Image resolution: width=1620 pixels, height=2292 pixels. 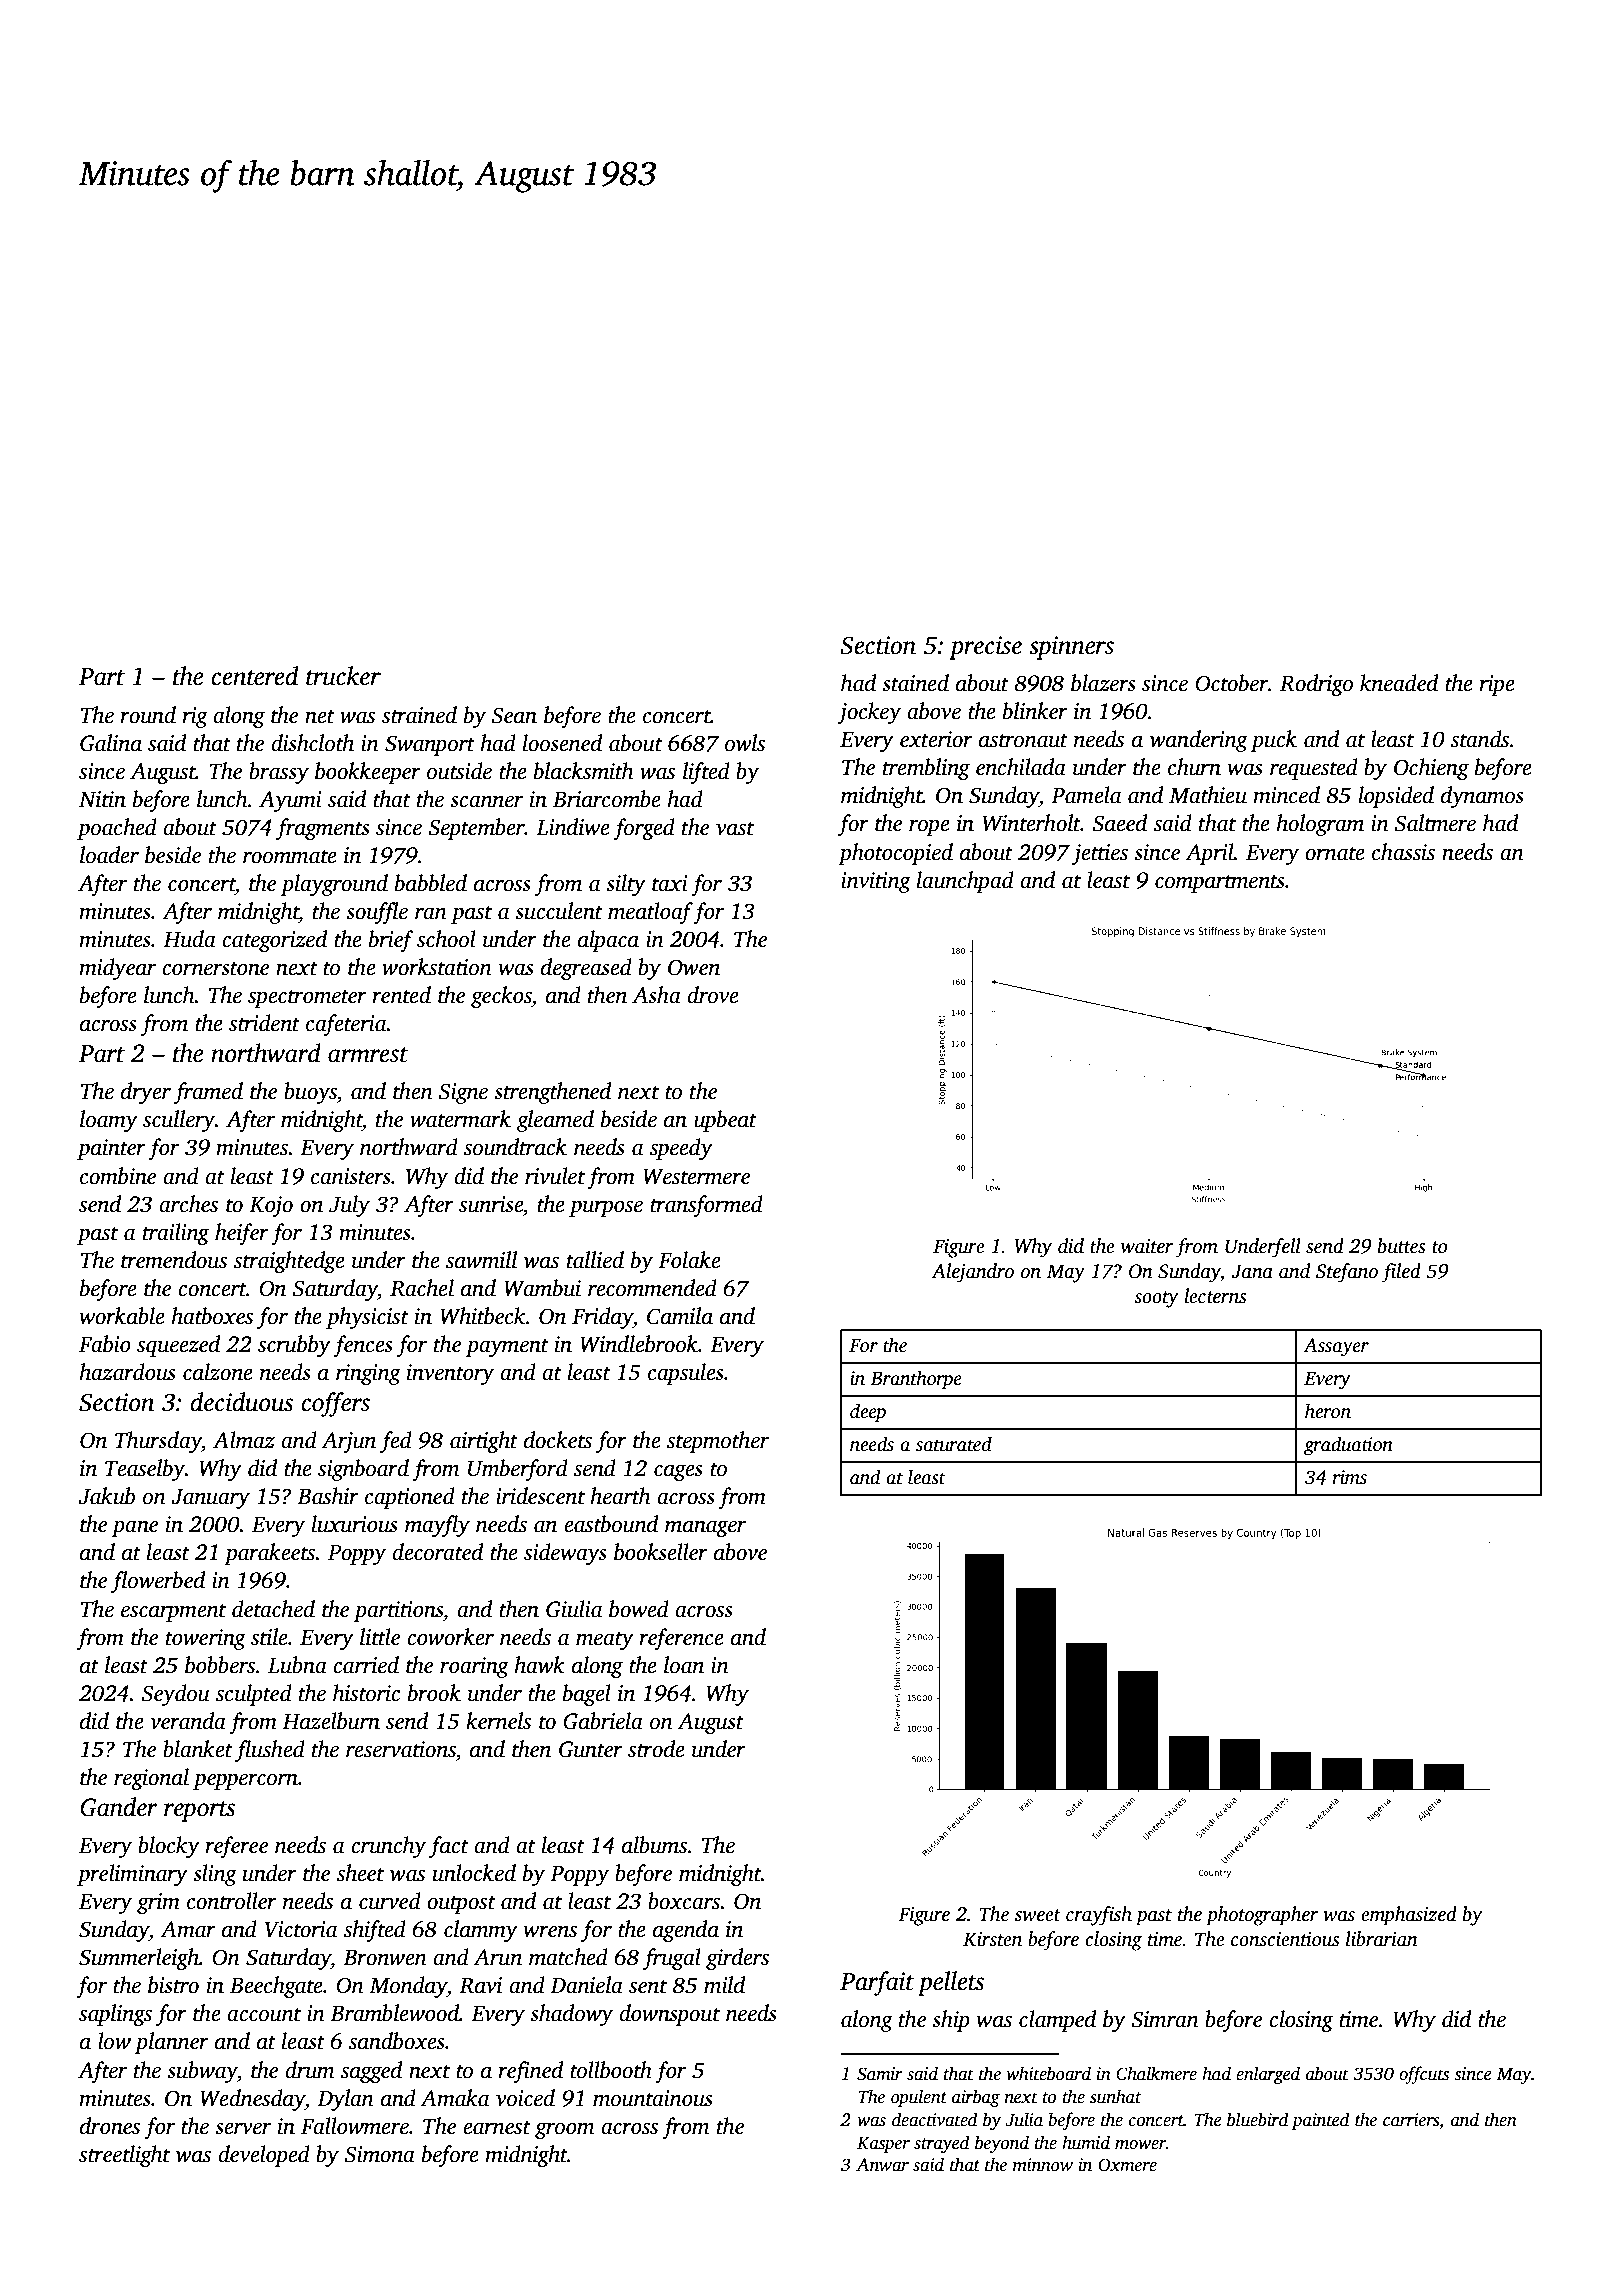 I want to click on scanner, so click(x=486, y=802).
